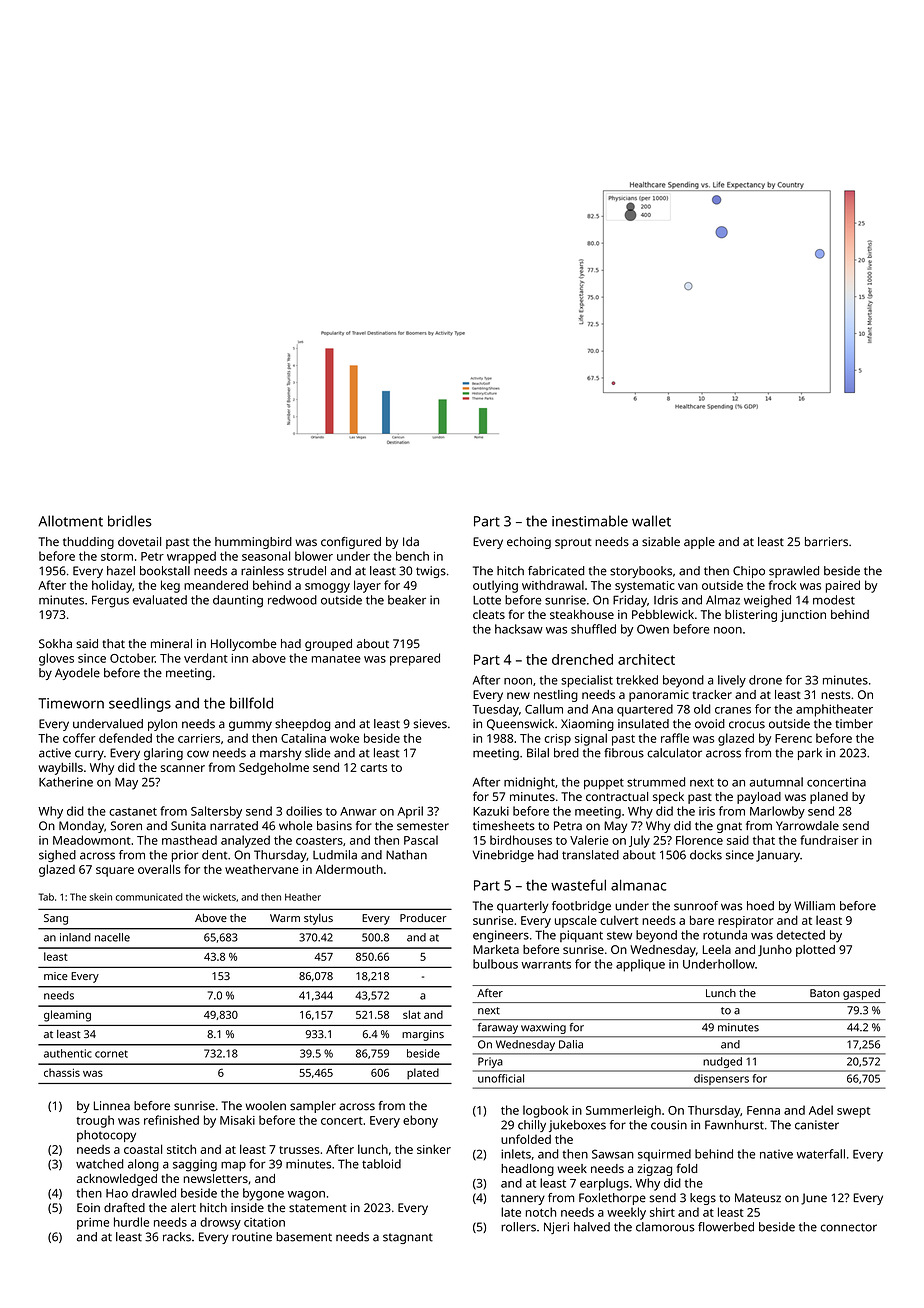  What do you see at coordinates (216, 1178) in the document?
I see `newsletters` at bounding box center [216, 1178].
